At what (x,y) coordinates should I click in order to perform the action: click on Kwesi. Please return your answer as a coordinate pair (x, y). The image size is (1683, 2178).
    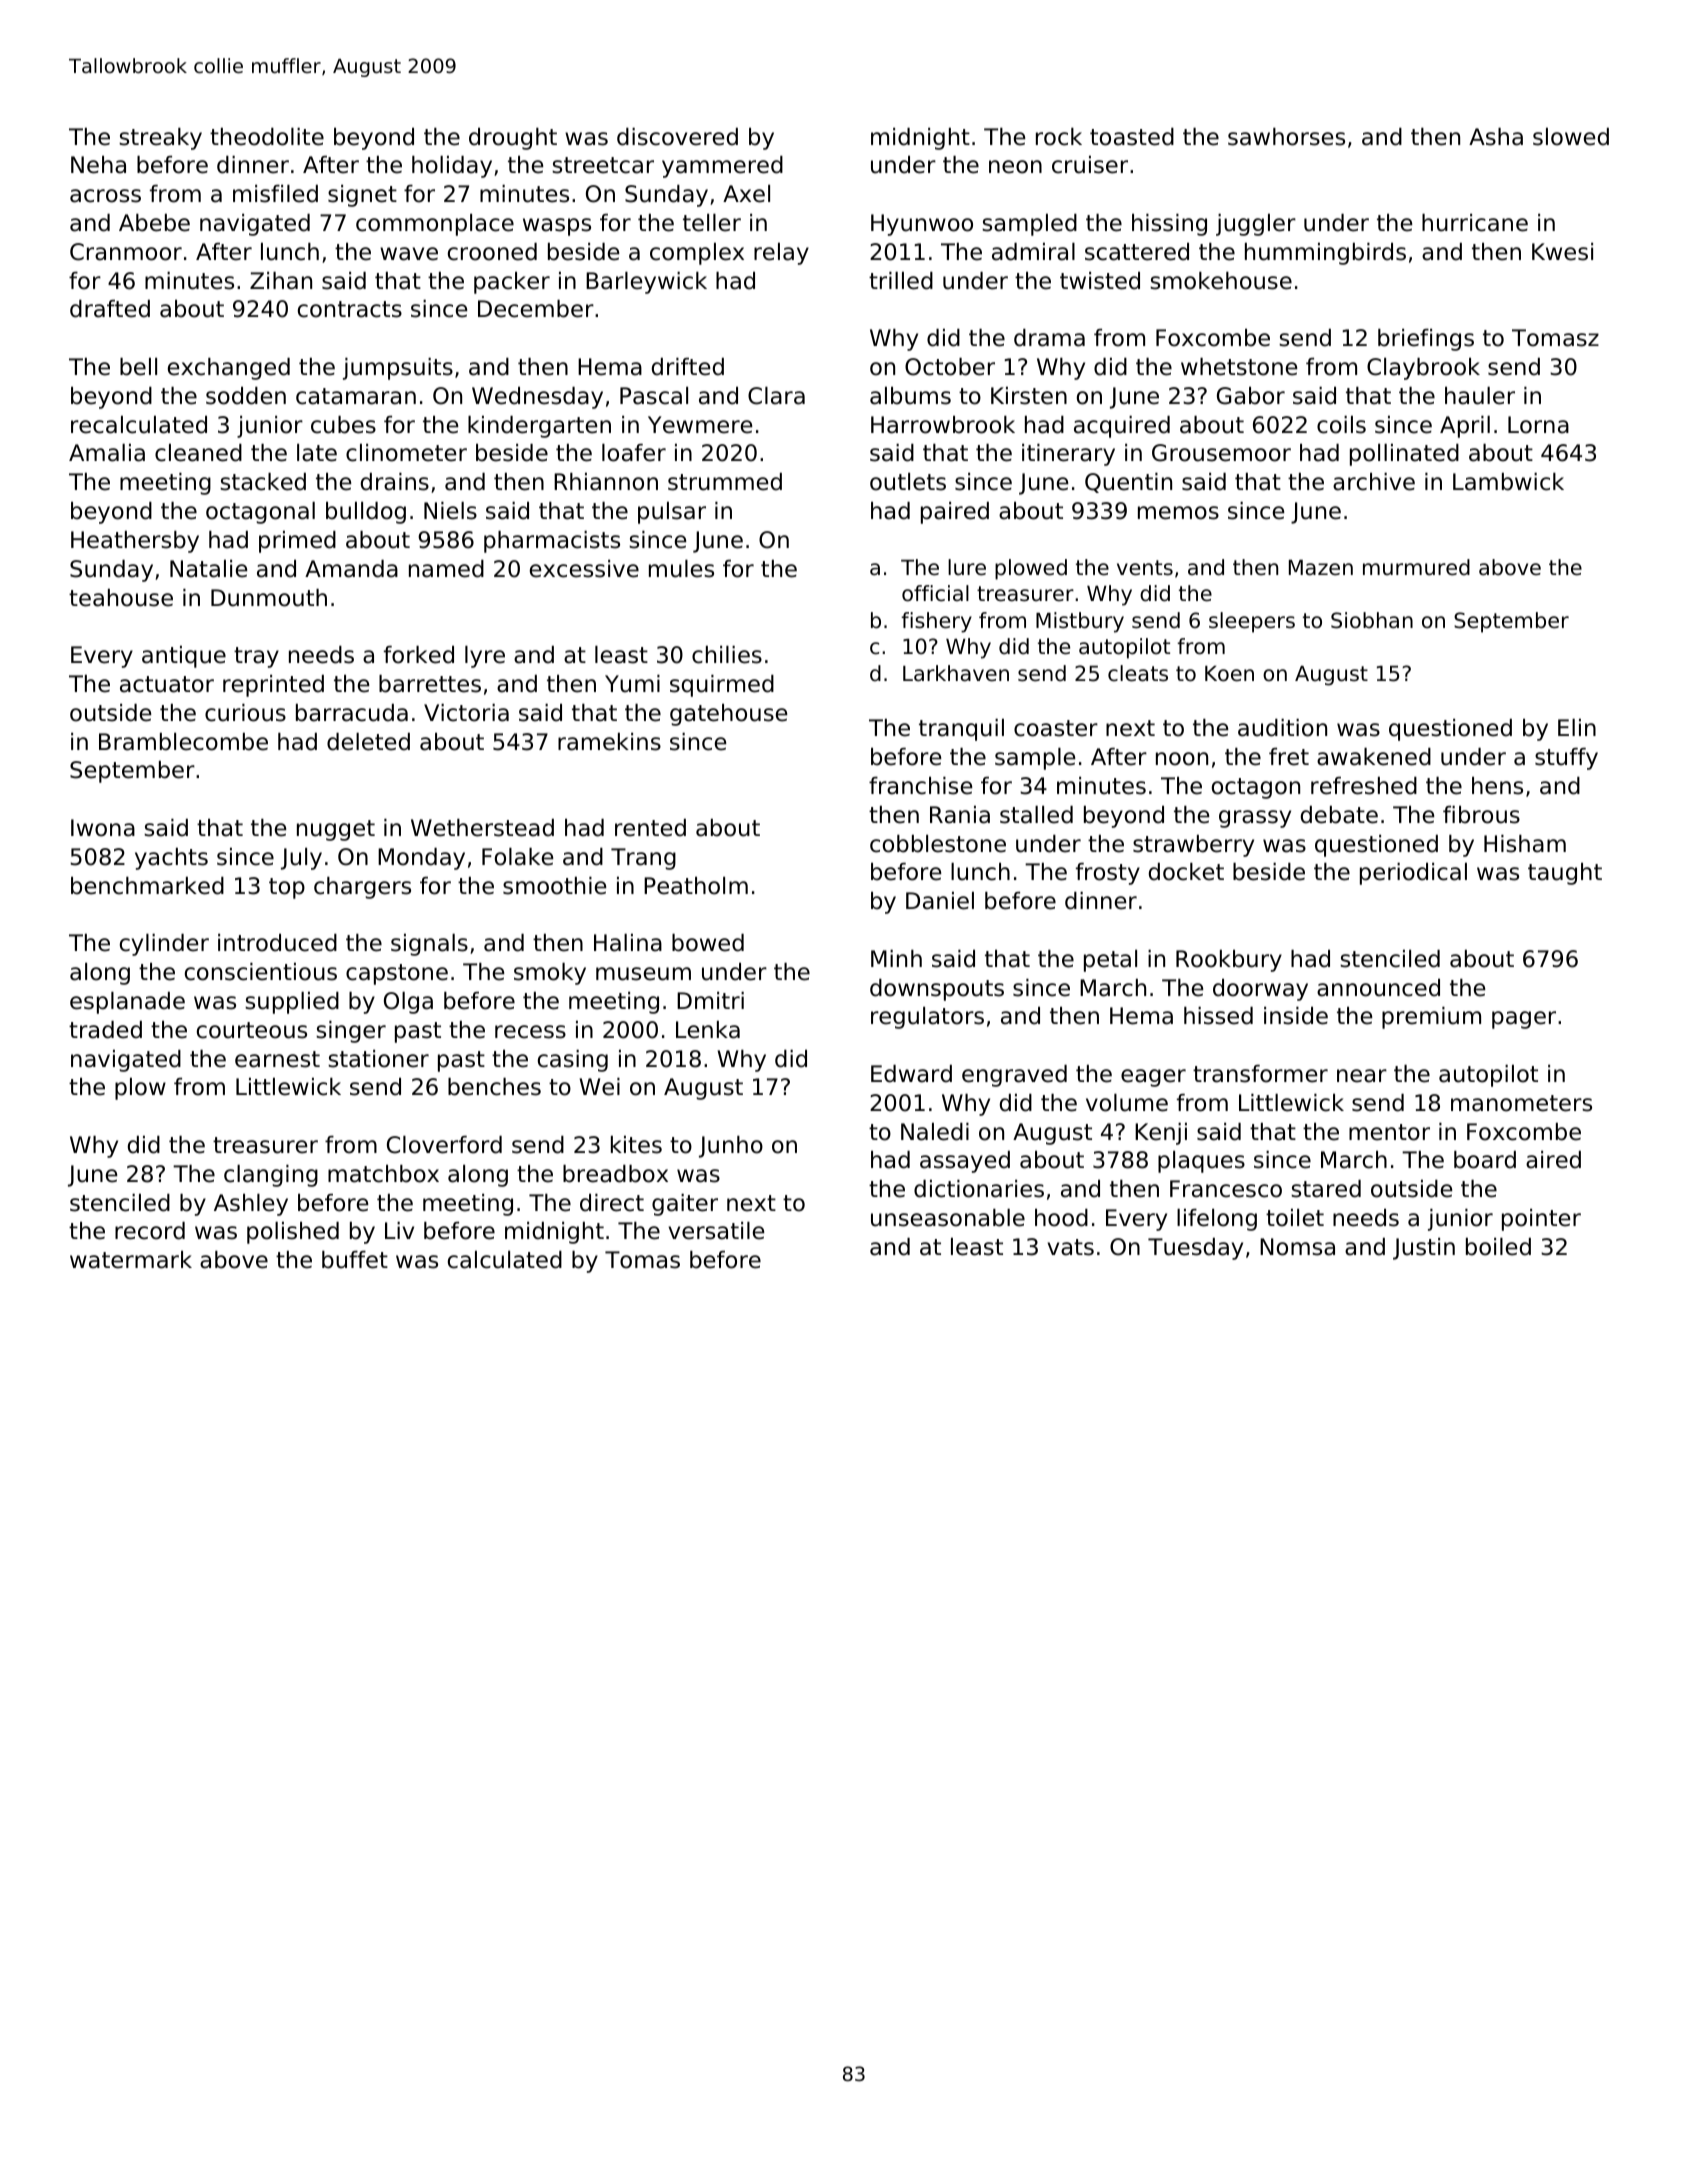
    Looking at the image, I should click on (1562, 252).
